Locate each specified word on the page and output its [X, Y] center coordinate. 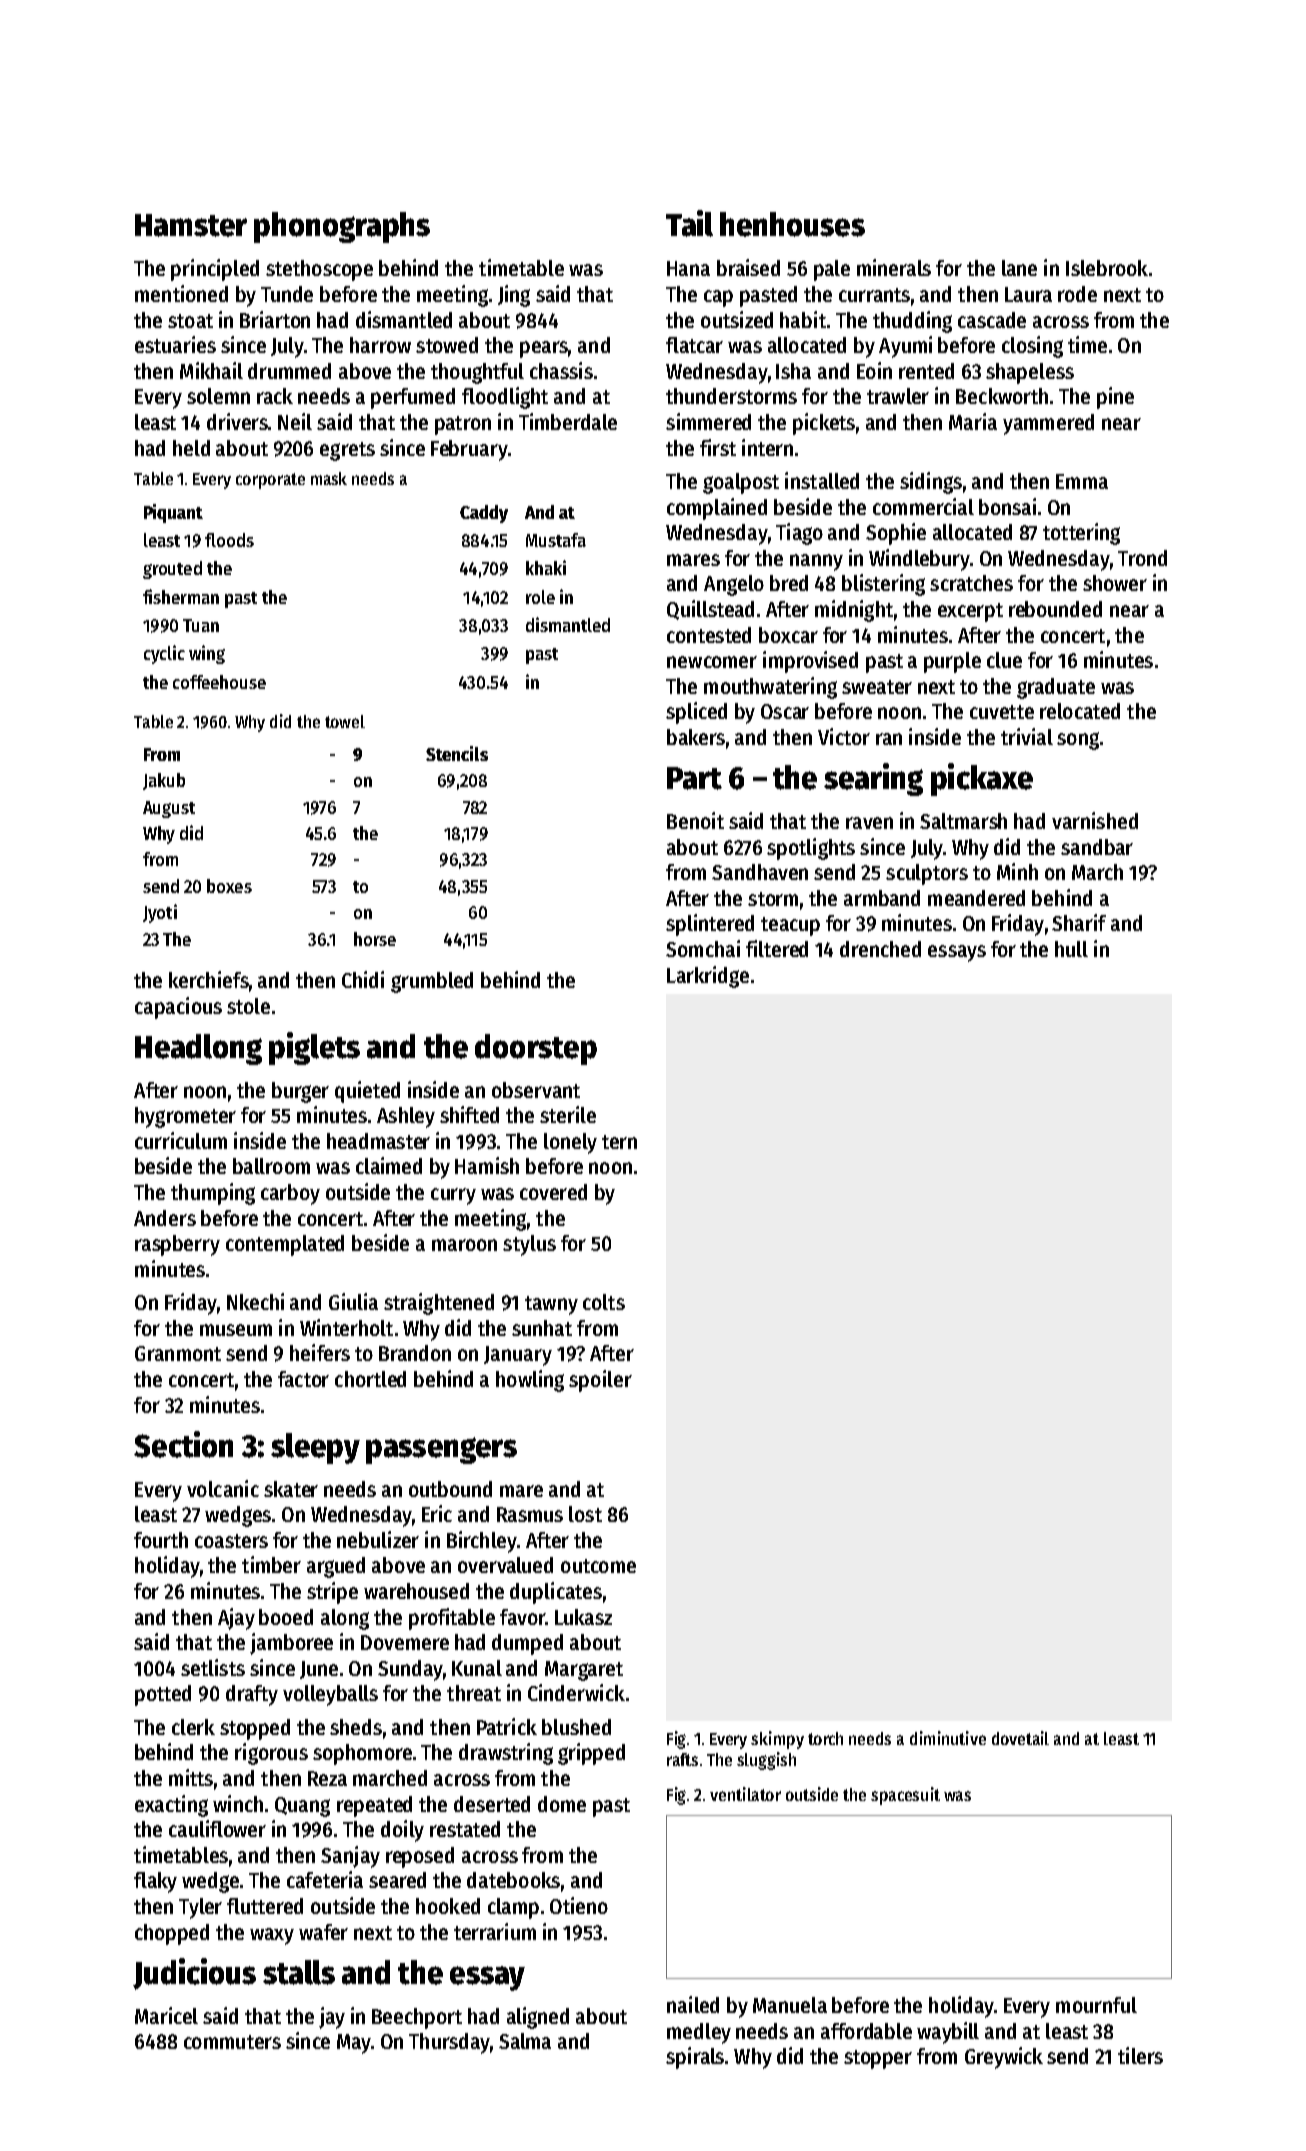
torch [825, 1738]
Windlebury [919, 560]
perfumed [413, 398]
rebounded [1055, 609]
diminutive [948, 1738]
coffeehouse [219, 682]
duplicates [556, 1593]
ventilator [745, 1794]
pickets [824, 424]
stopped [255, 1729]
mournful [1096, 2005]
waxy [272, 1936]
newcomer [712, 662]
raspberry [177, 1245]
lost [585, 1514]
